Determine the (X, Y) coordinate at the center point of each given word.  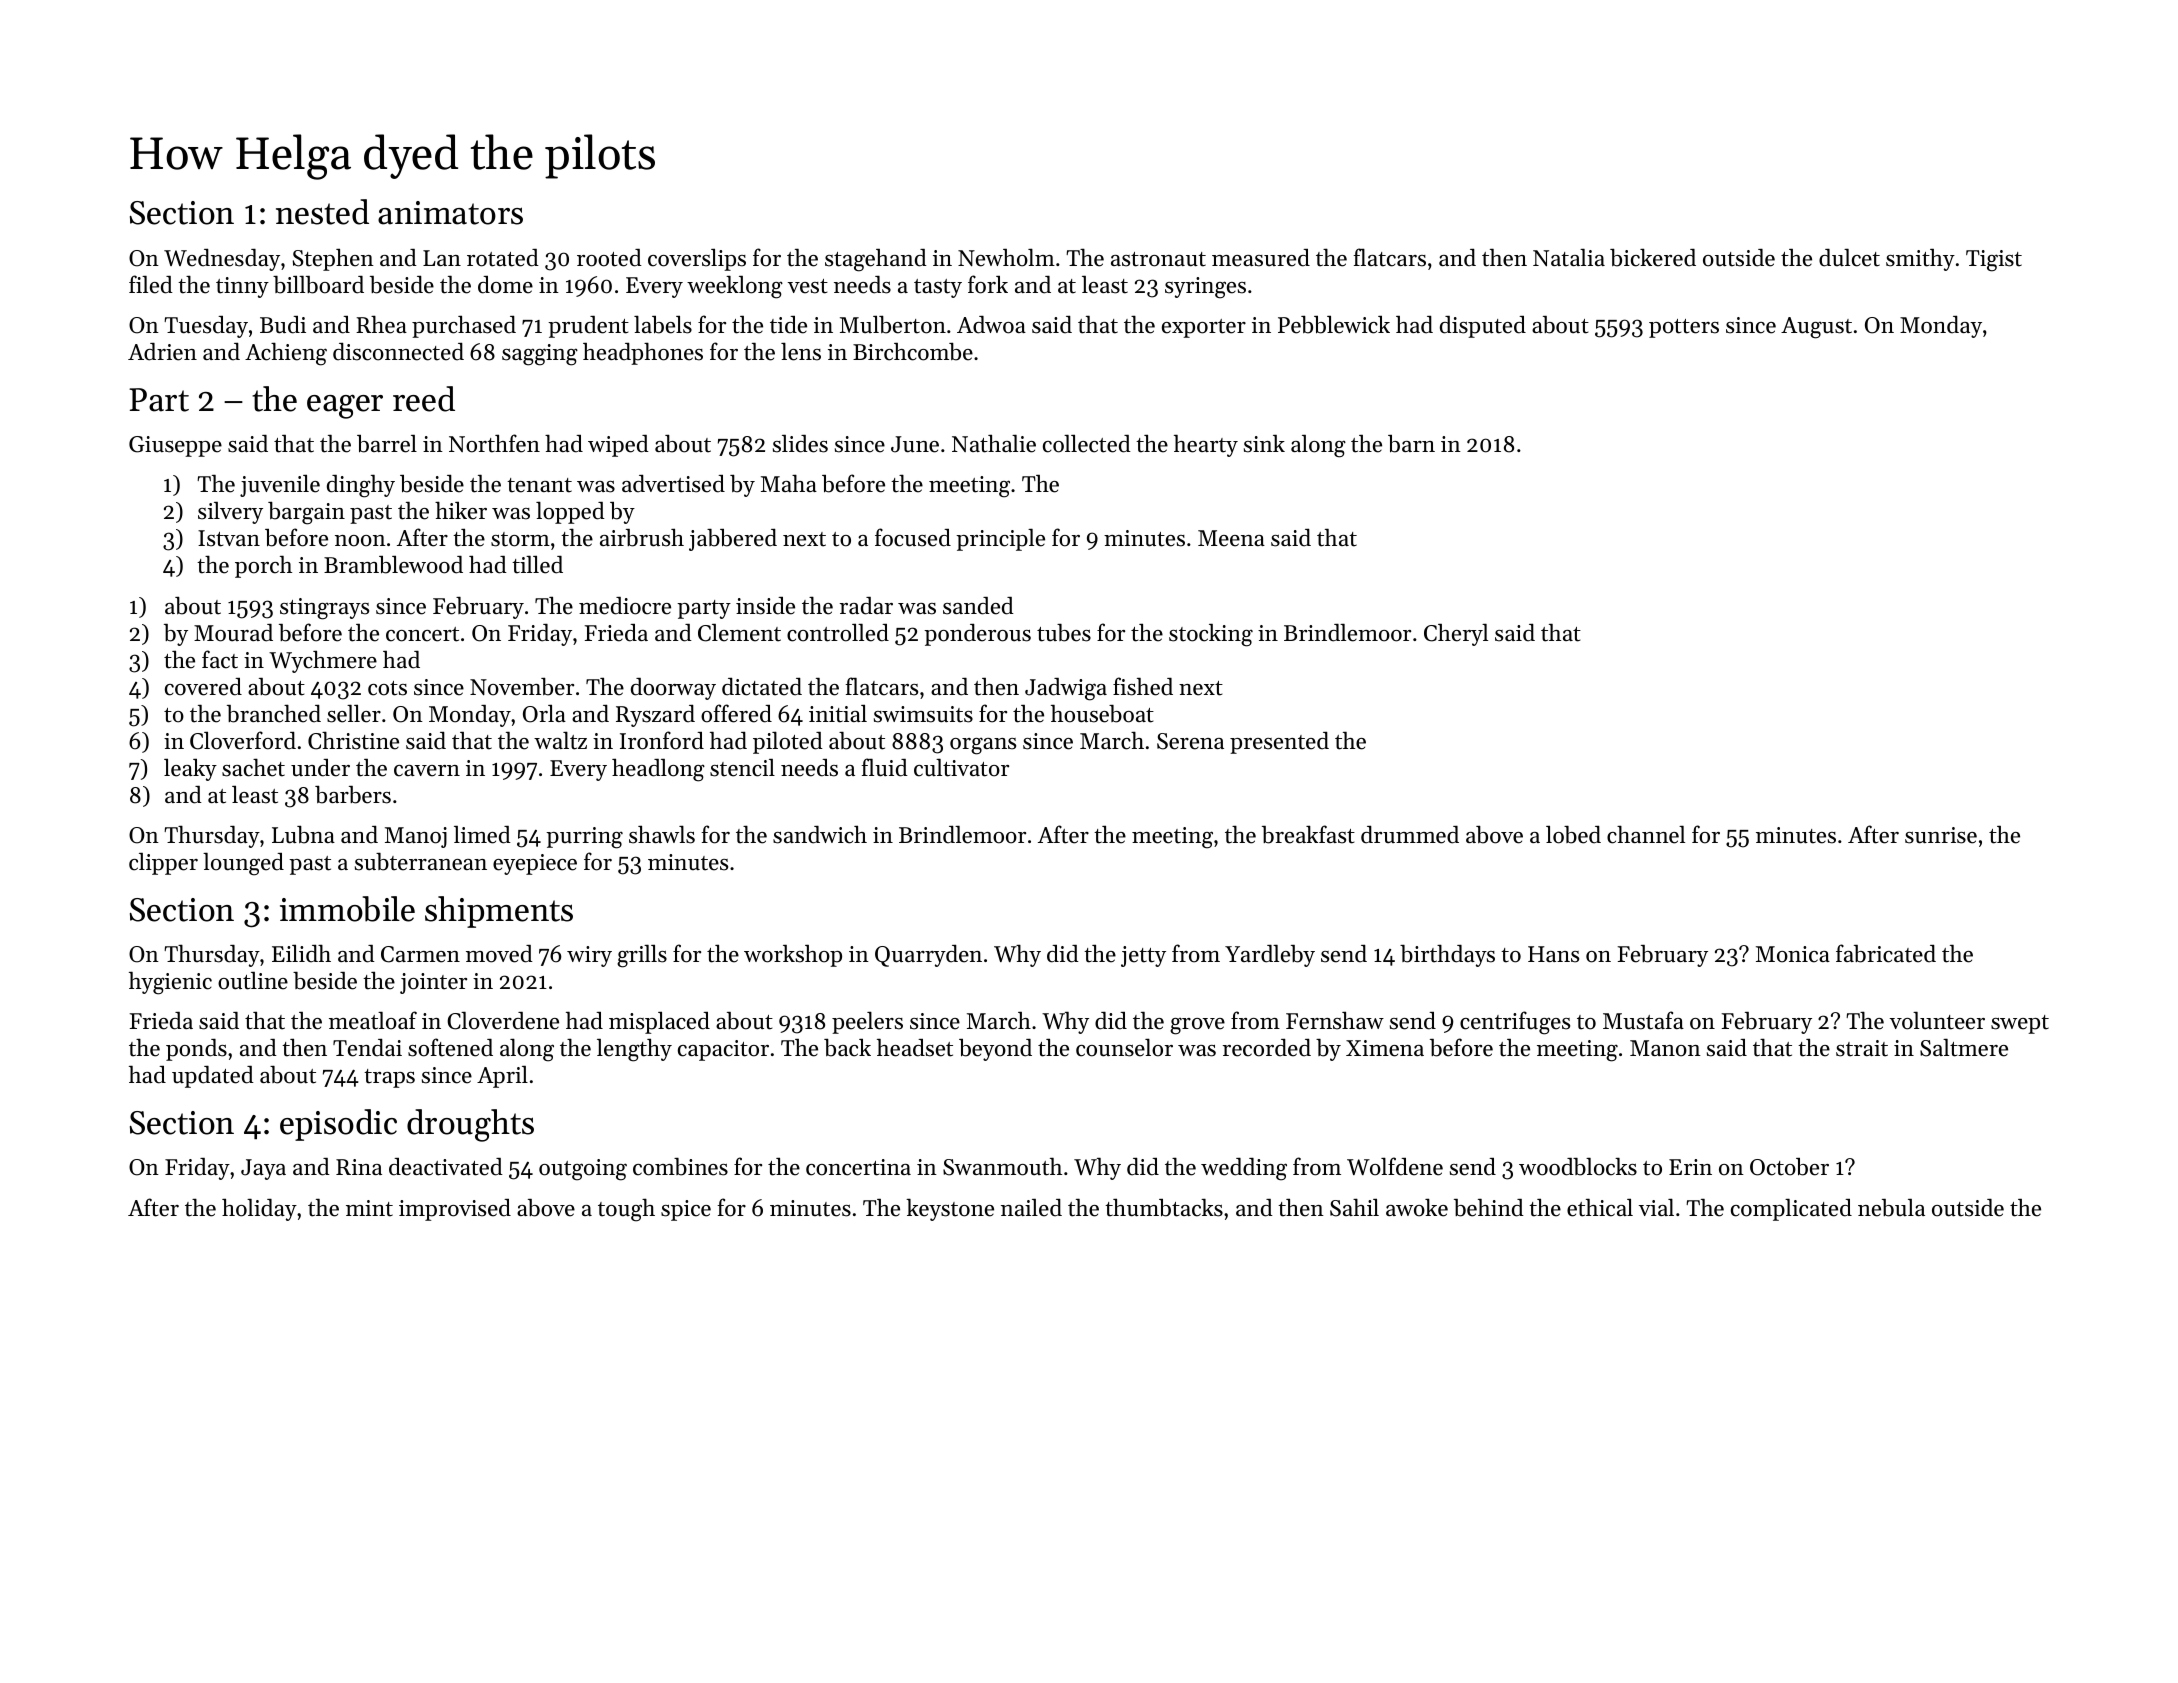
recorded (1267, 1047)
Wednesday (222, 259)
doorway (673, 689)
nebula (1891, 1208)
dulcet (1849, 257)
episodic (338, 1125)
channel (1646, 834)
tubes (1064, 633)
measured (1261, 258)
